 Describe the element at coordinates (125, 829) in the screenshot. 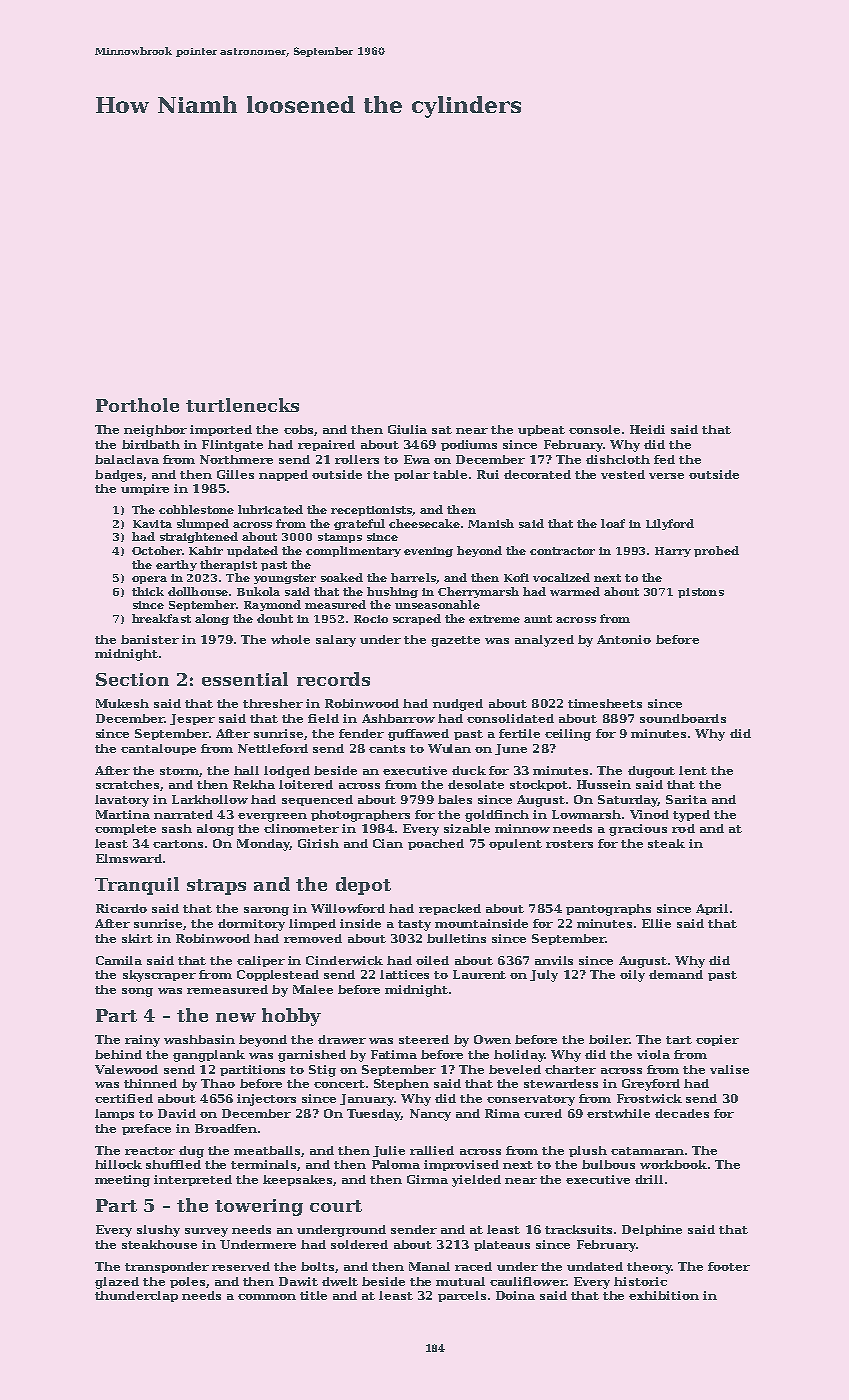

I see `complete` at that location.
